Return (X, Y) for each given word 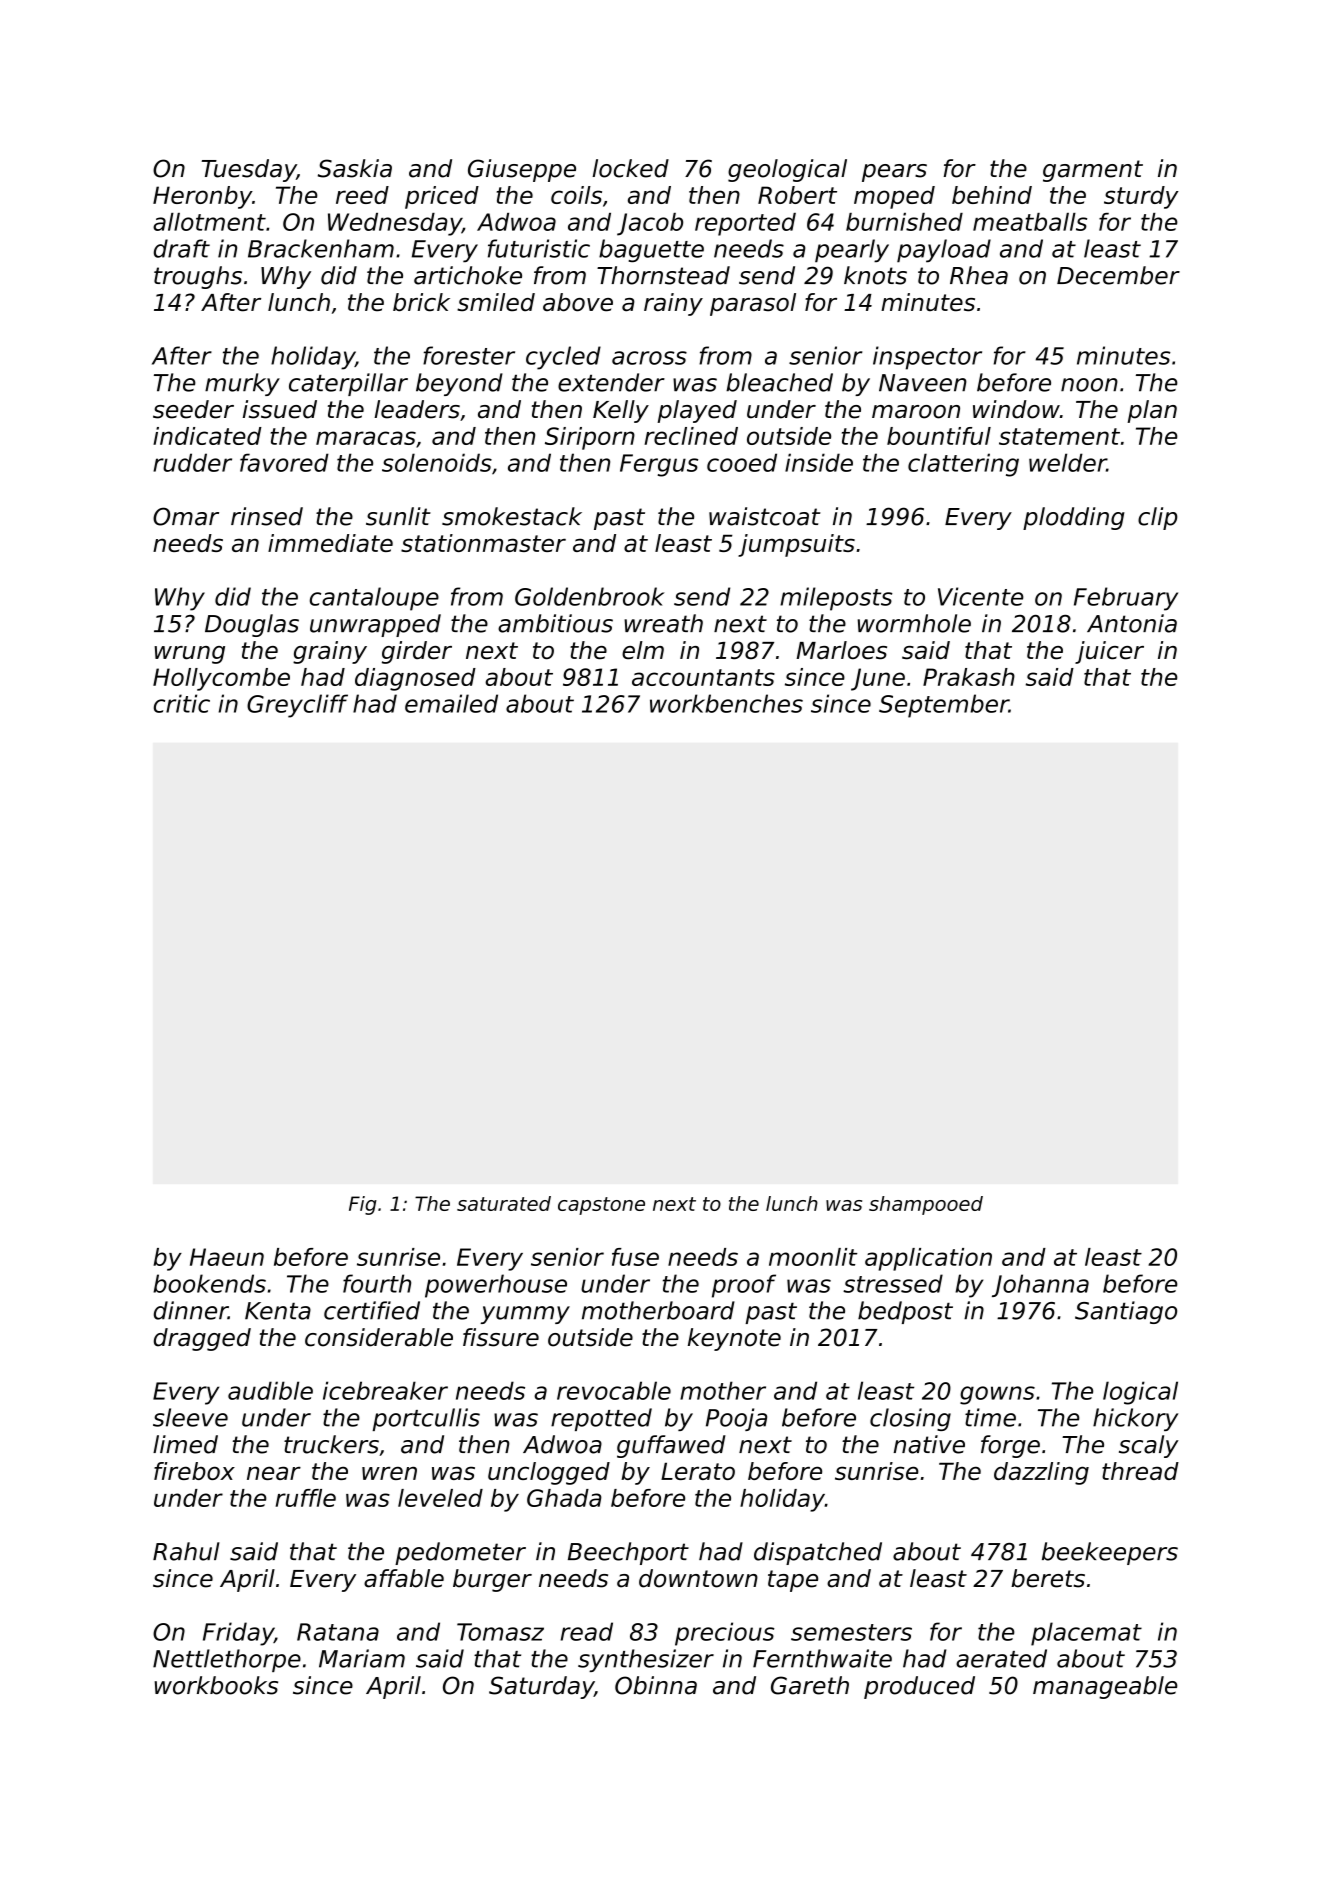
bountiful (939, 436)
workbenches (726, 703)
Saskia (355, 168)
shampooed (926, 1205)
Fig (363, 1205)
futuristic (539, 248)
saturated (504, 1203)
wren (389, 1473)
